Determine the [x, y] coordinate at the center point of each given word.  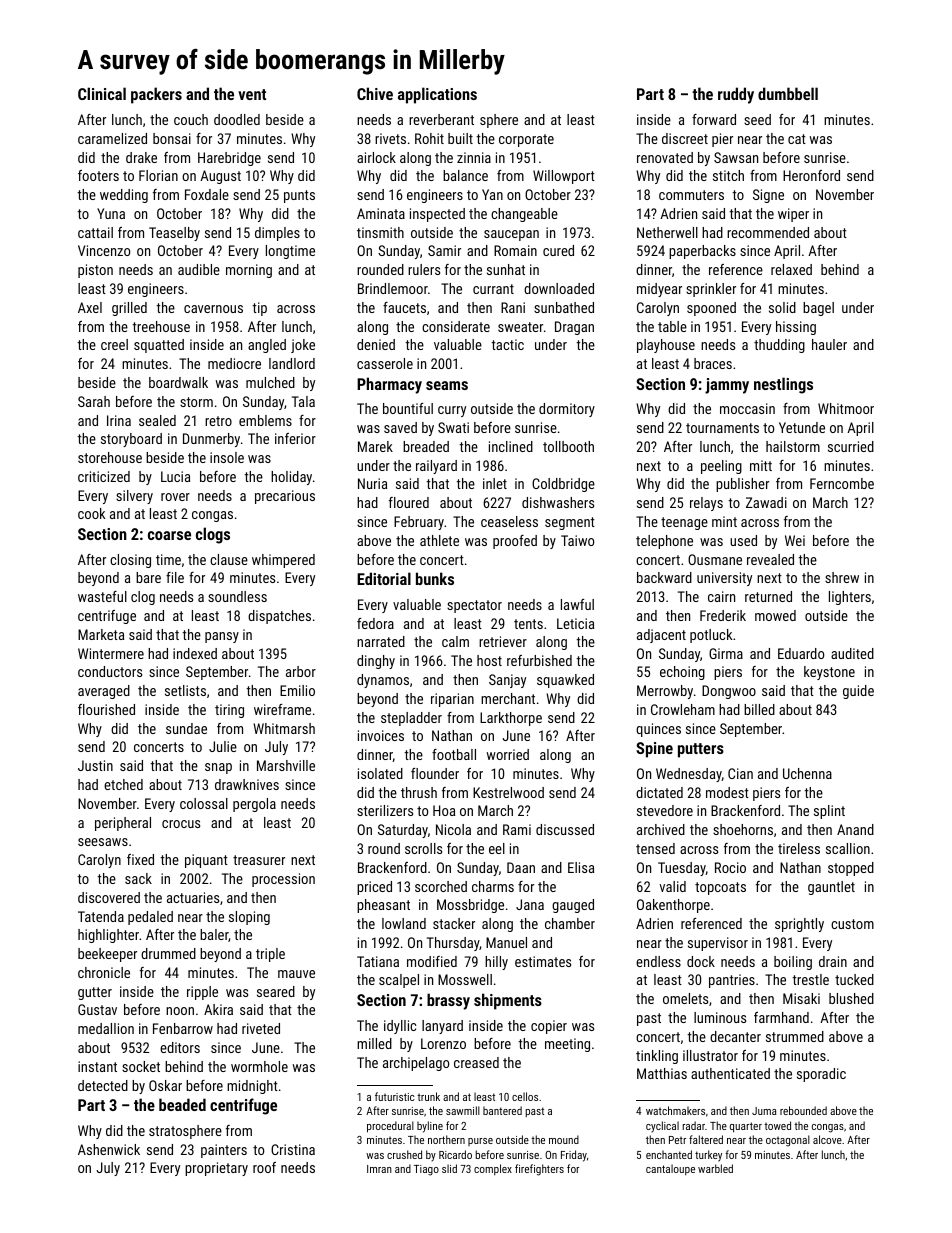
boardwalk [178, 382]
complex [493, 1169]
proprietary [216, 1169]
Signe [768, 196]
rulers [424, 269]
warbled [715, 1168]
